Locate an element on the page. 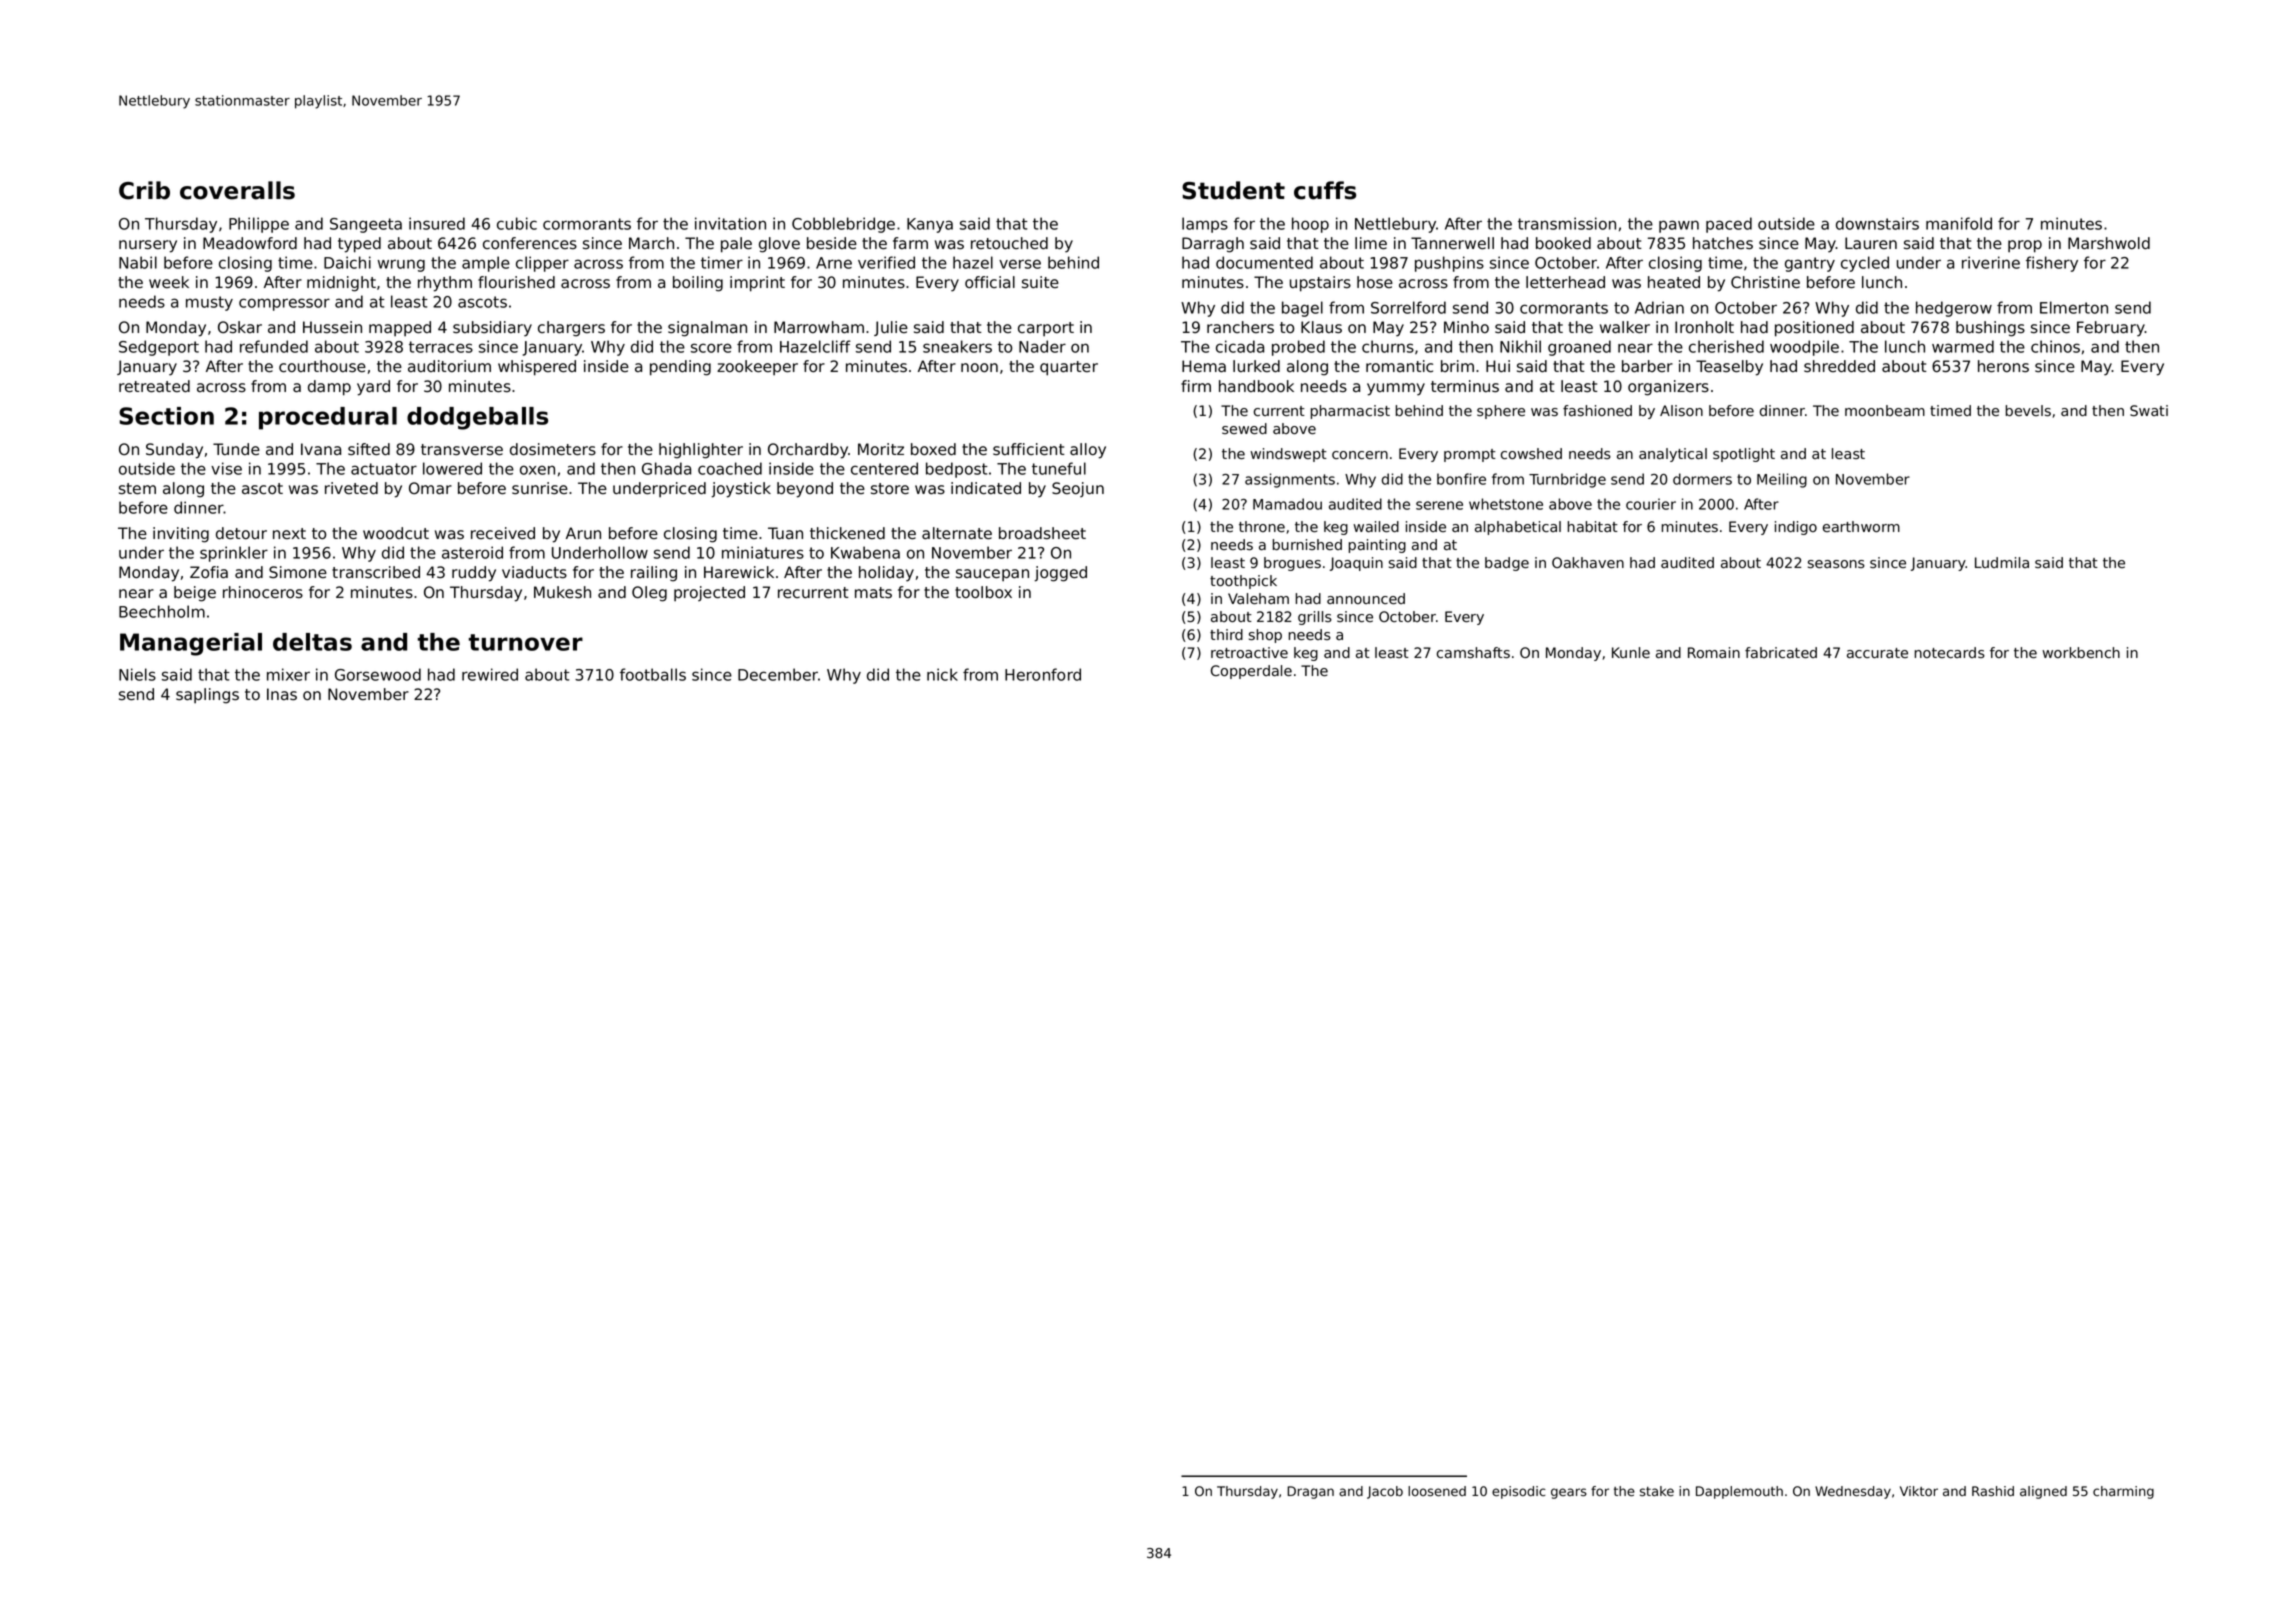 The width and height of the document is (2292, 1620). Heronford is located at coordinates (1043, 674).
